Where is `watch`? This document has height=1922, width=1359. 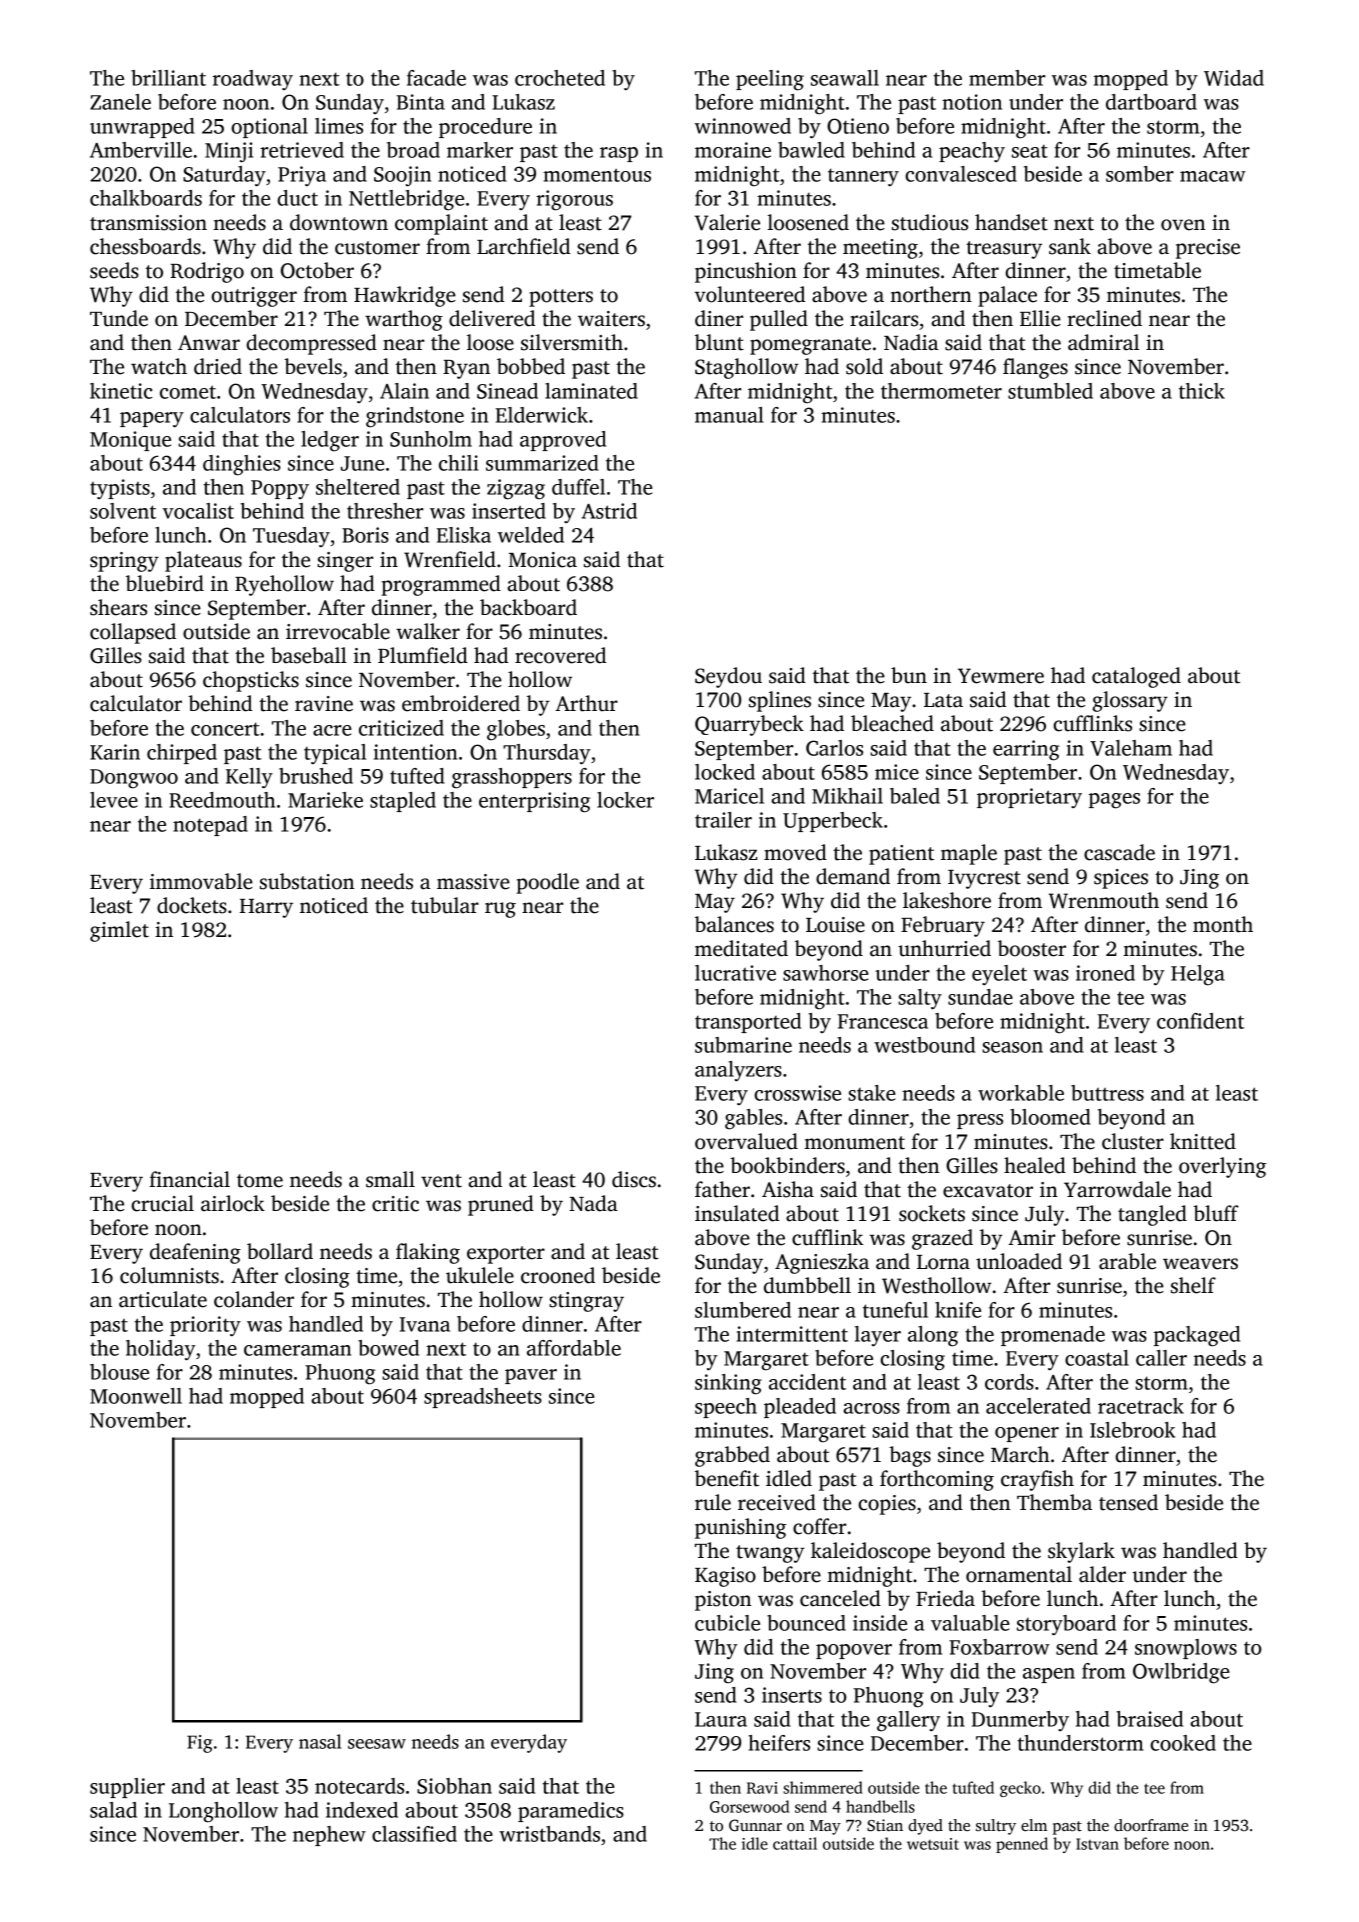 watch is located at coordinates (159, 366).
